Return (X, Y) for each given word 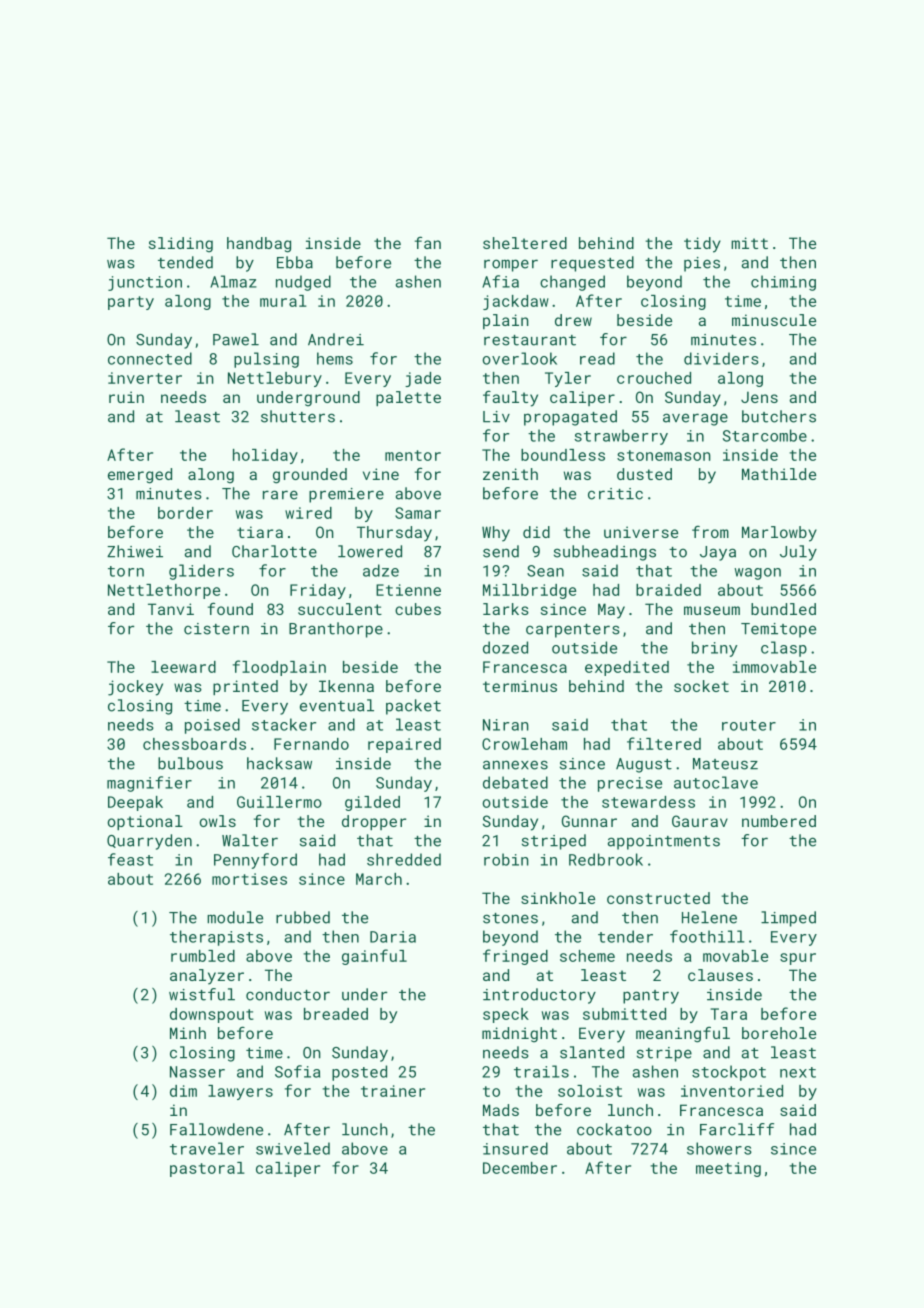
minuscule (774, 320)
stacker (284, 724)
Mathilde (779, 474)
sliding (181, 245)
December (520, 1168)
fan (428, 242)
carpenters (573, 631)
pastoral (207, 1169)
